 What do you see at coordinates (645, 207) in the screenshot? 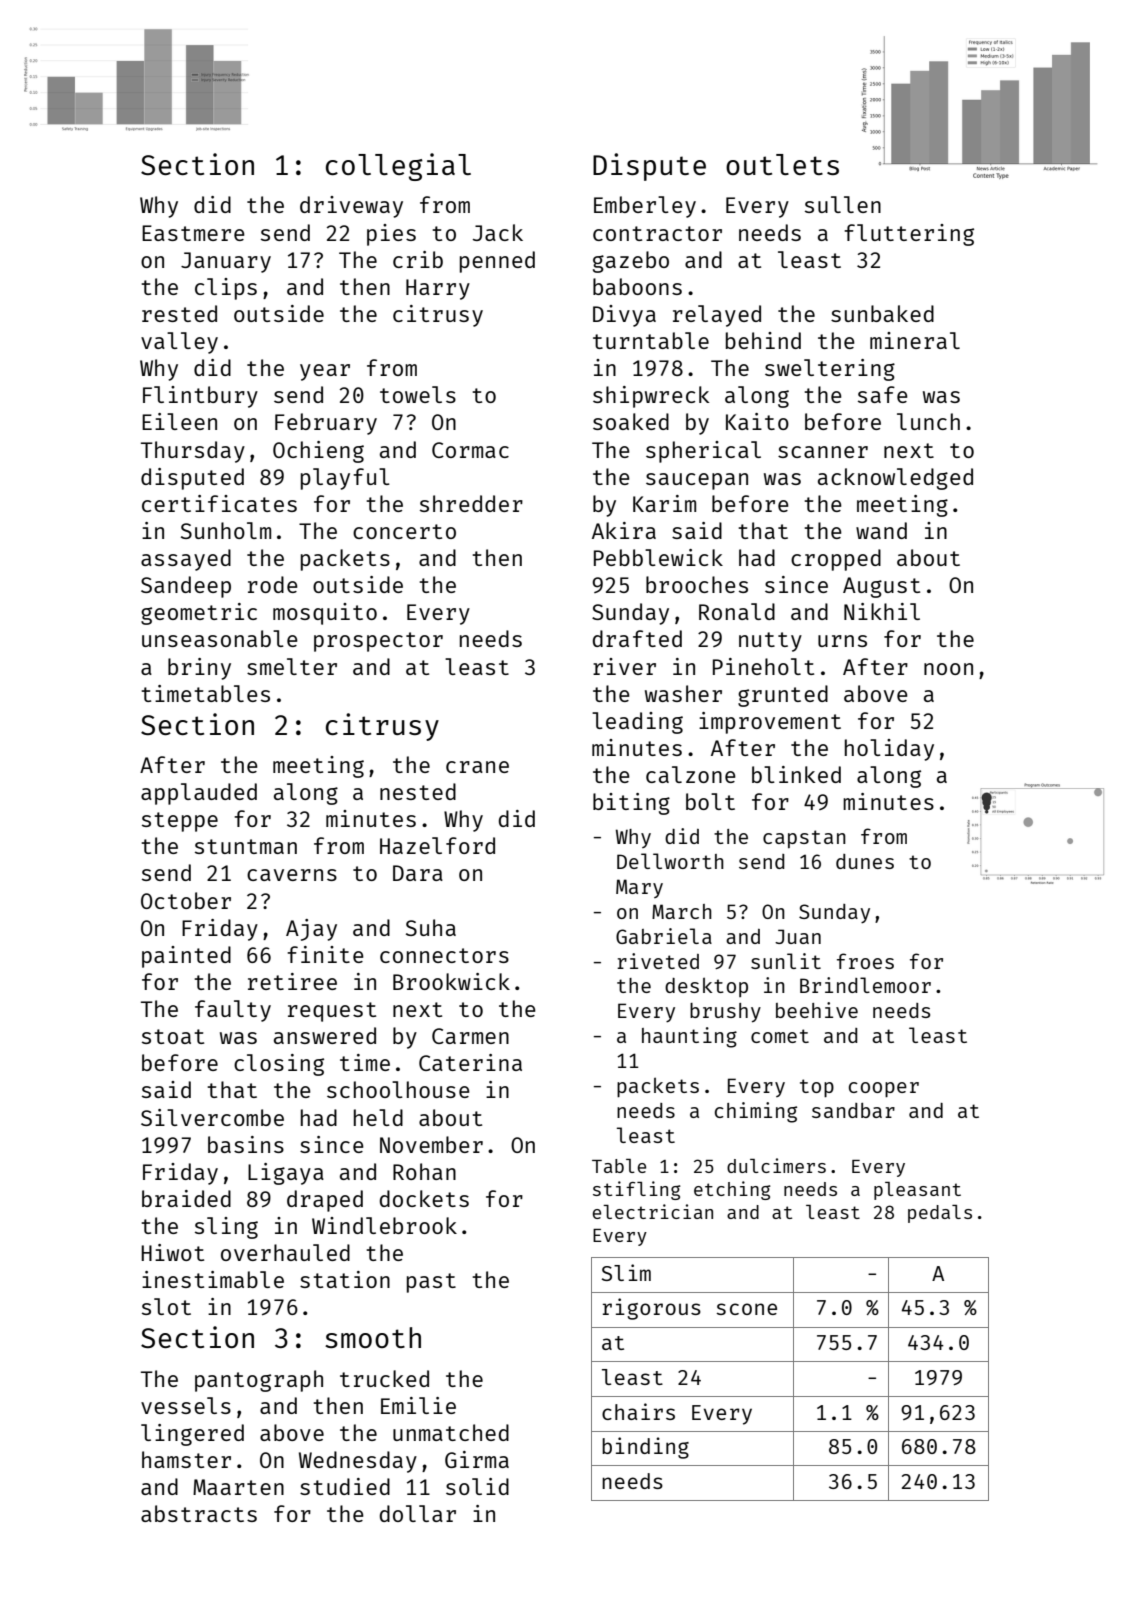
I see `Emberley` at bounding box center [645, 207].
